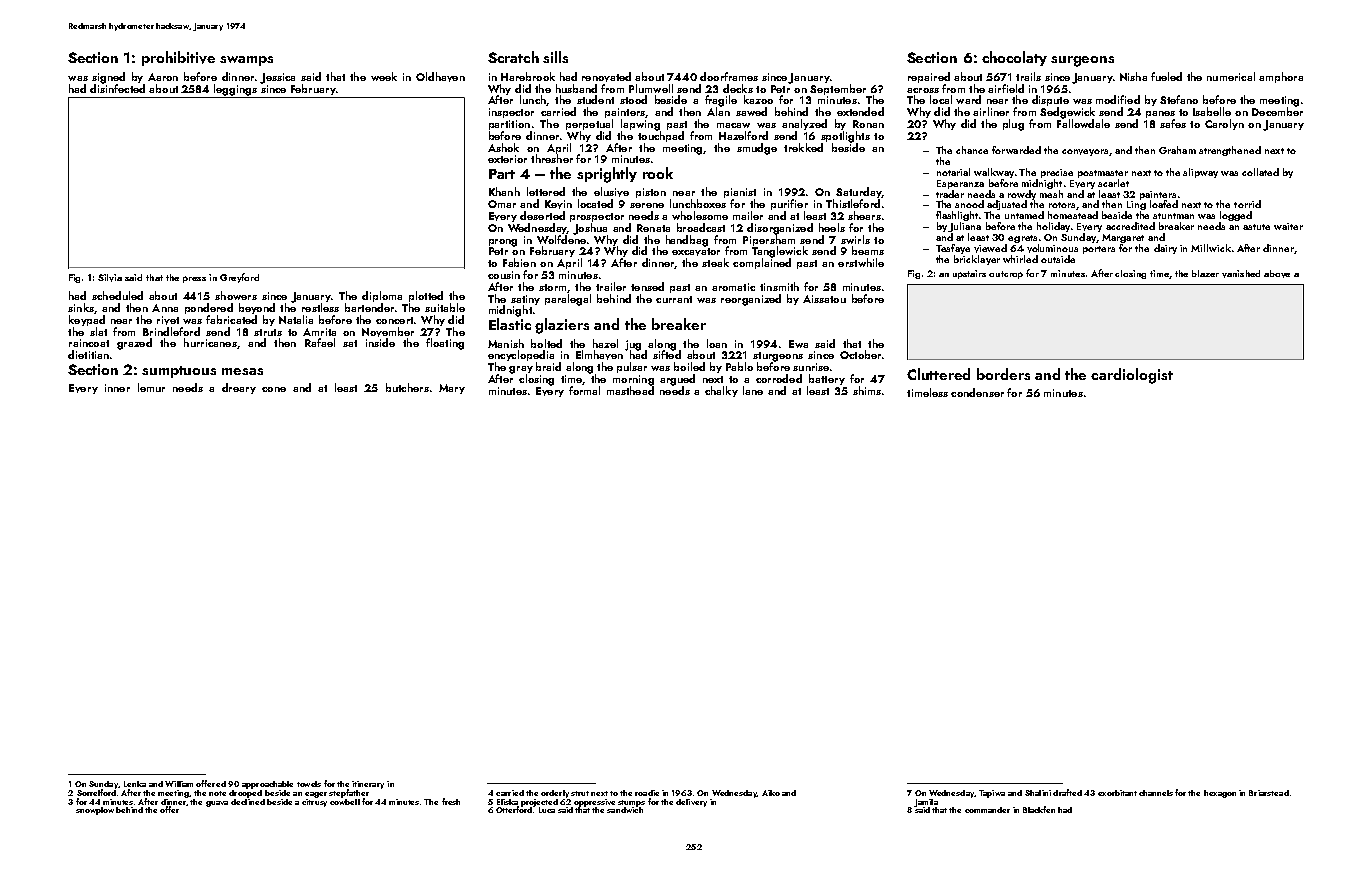  I want to click on amphora, so click(1281, 77).
